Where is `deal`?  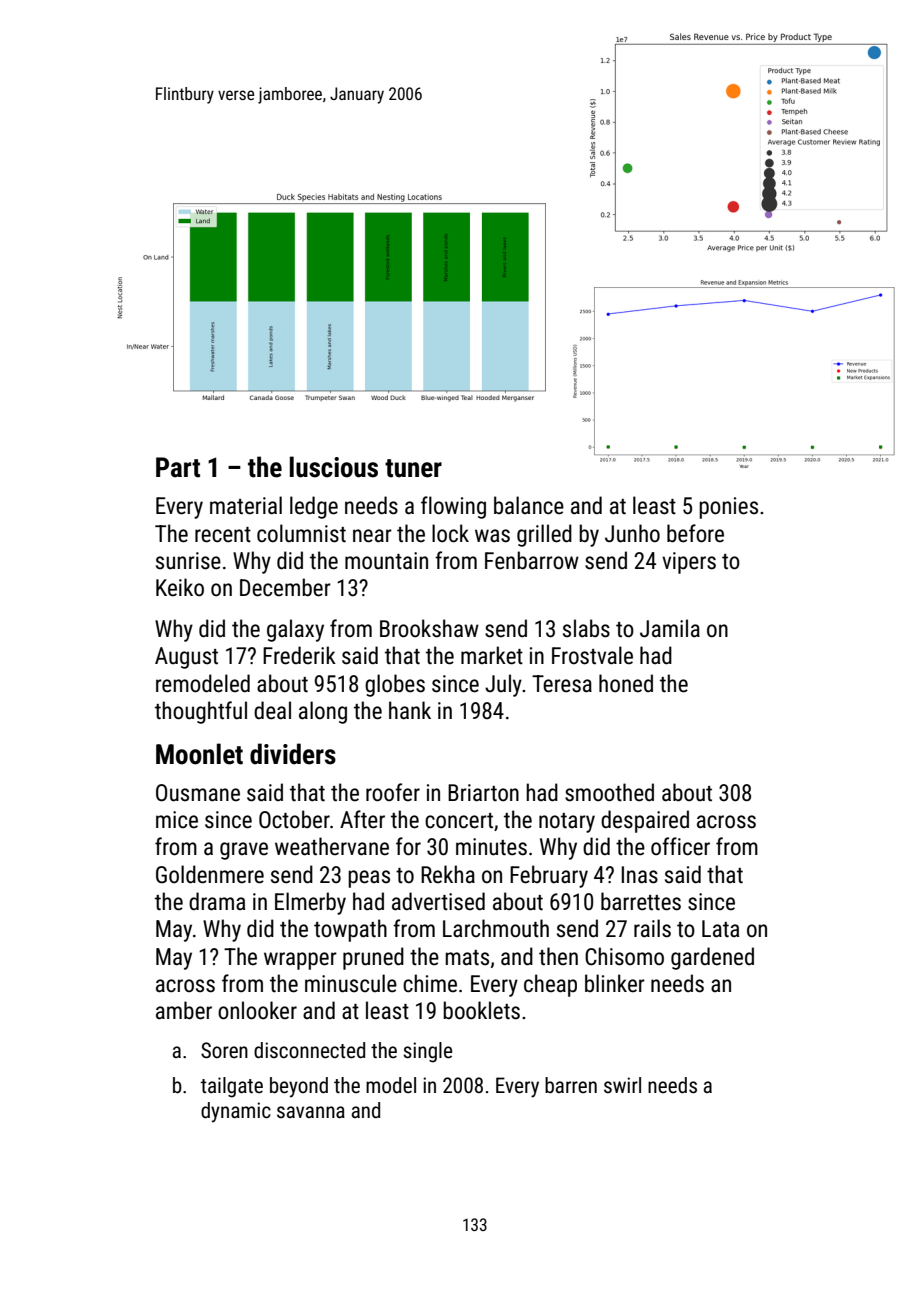 deal is located at coordinates (272, 710).
